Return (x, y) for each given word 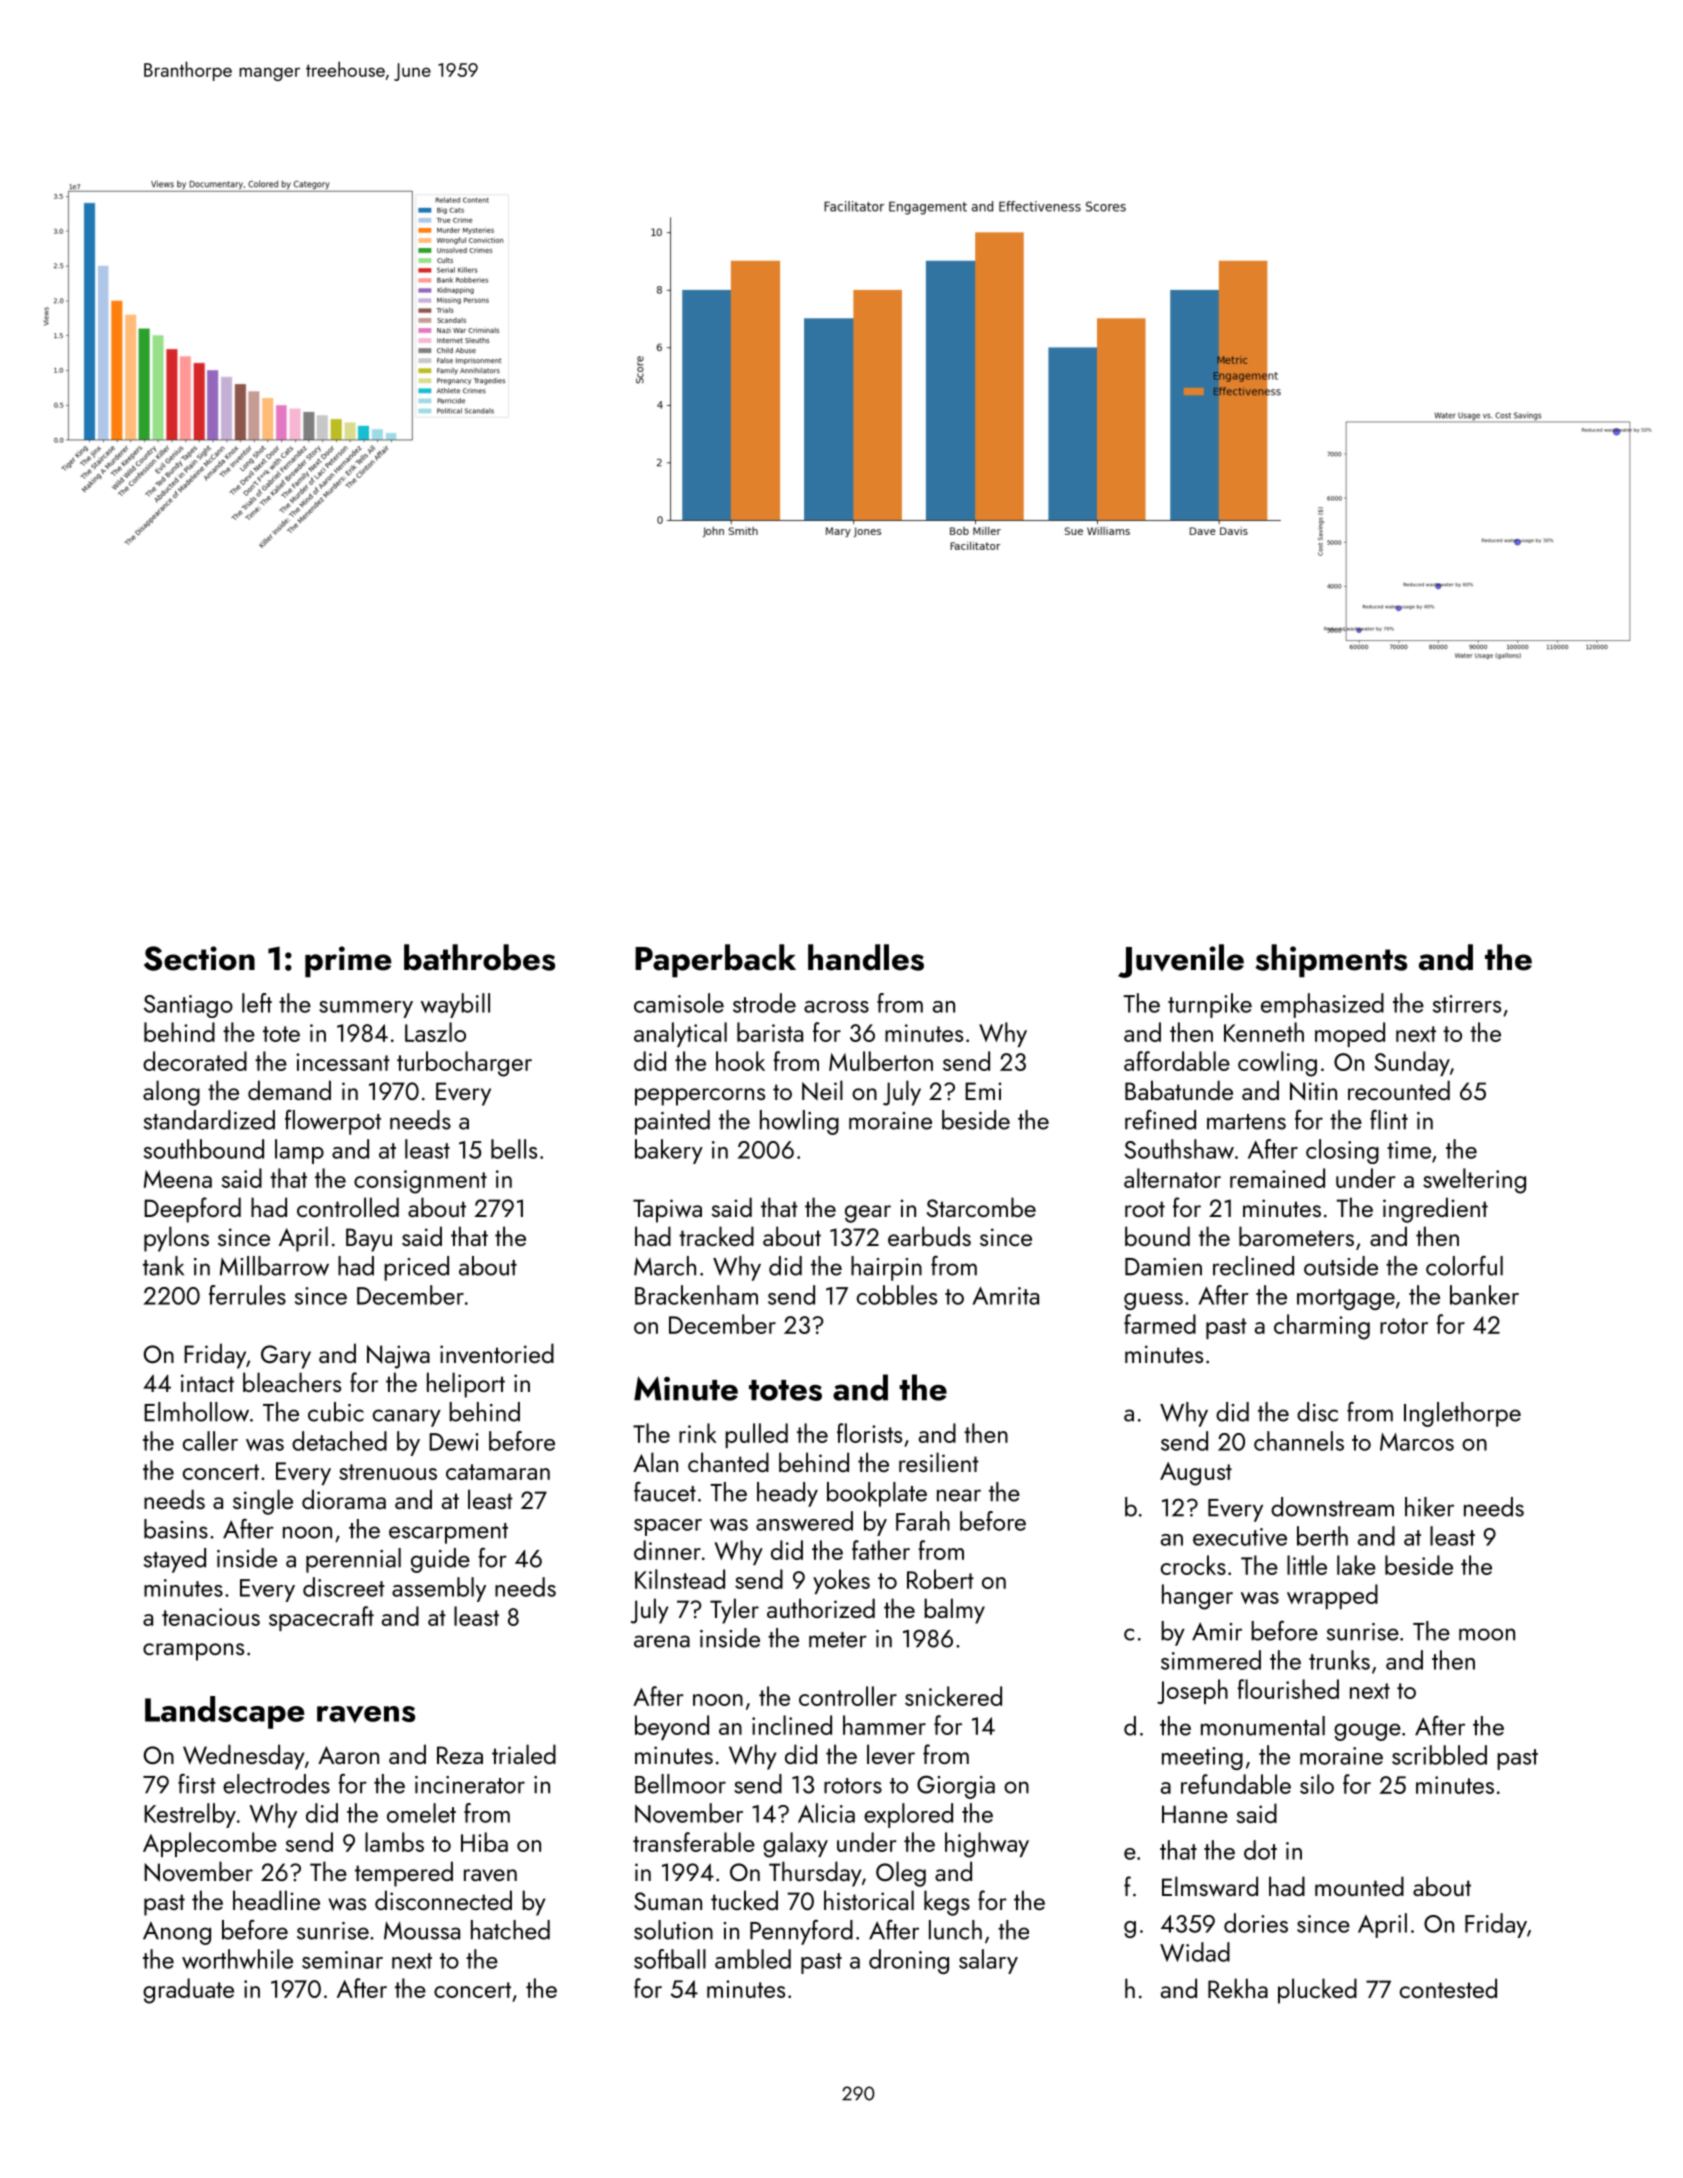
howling (799, 1122)
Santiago (188, 1006)
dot (1260, 1850)
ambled (753, 1959)
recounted (1399, 1090)
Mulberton (881, 1061)
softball (670, 1959)
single (263, 1502)
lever (891, 1754)
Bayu (369, 1240)
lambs (394, 1842)
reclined (1253, 1266)
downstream (1332, 1507)
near (959, 1495)
